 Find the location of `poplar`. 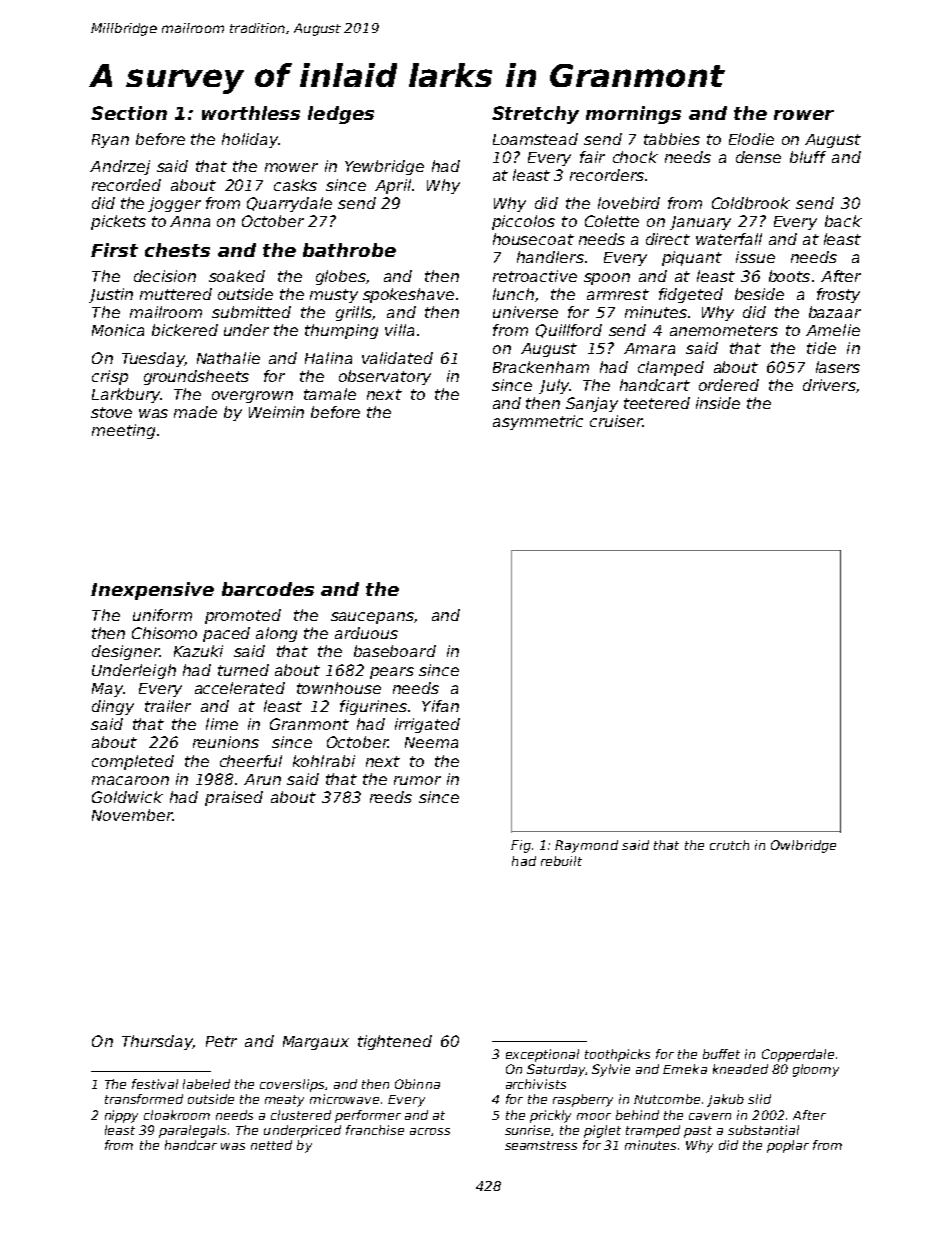

poplar is located at coordinates (788, 1146).
